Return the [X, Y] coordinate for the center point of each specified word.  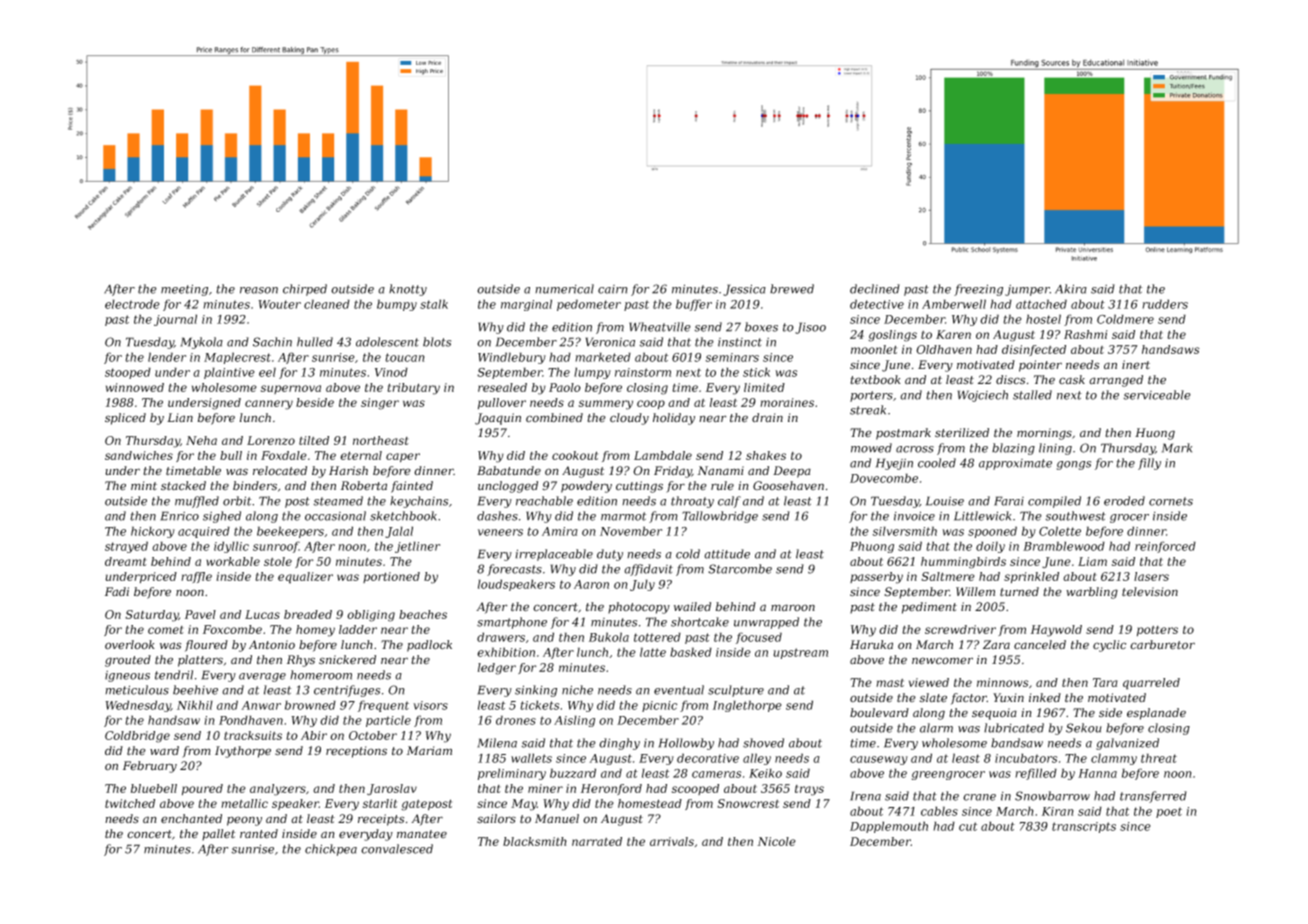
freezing [978, 290]
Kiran [1058, 811]
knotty [408, 290]
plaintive [229, 373]
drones [516, 720]
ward [164, 750]
